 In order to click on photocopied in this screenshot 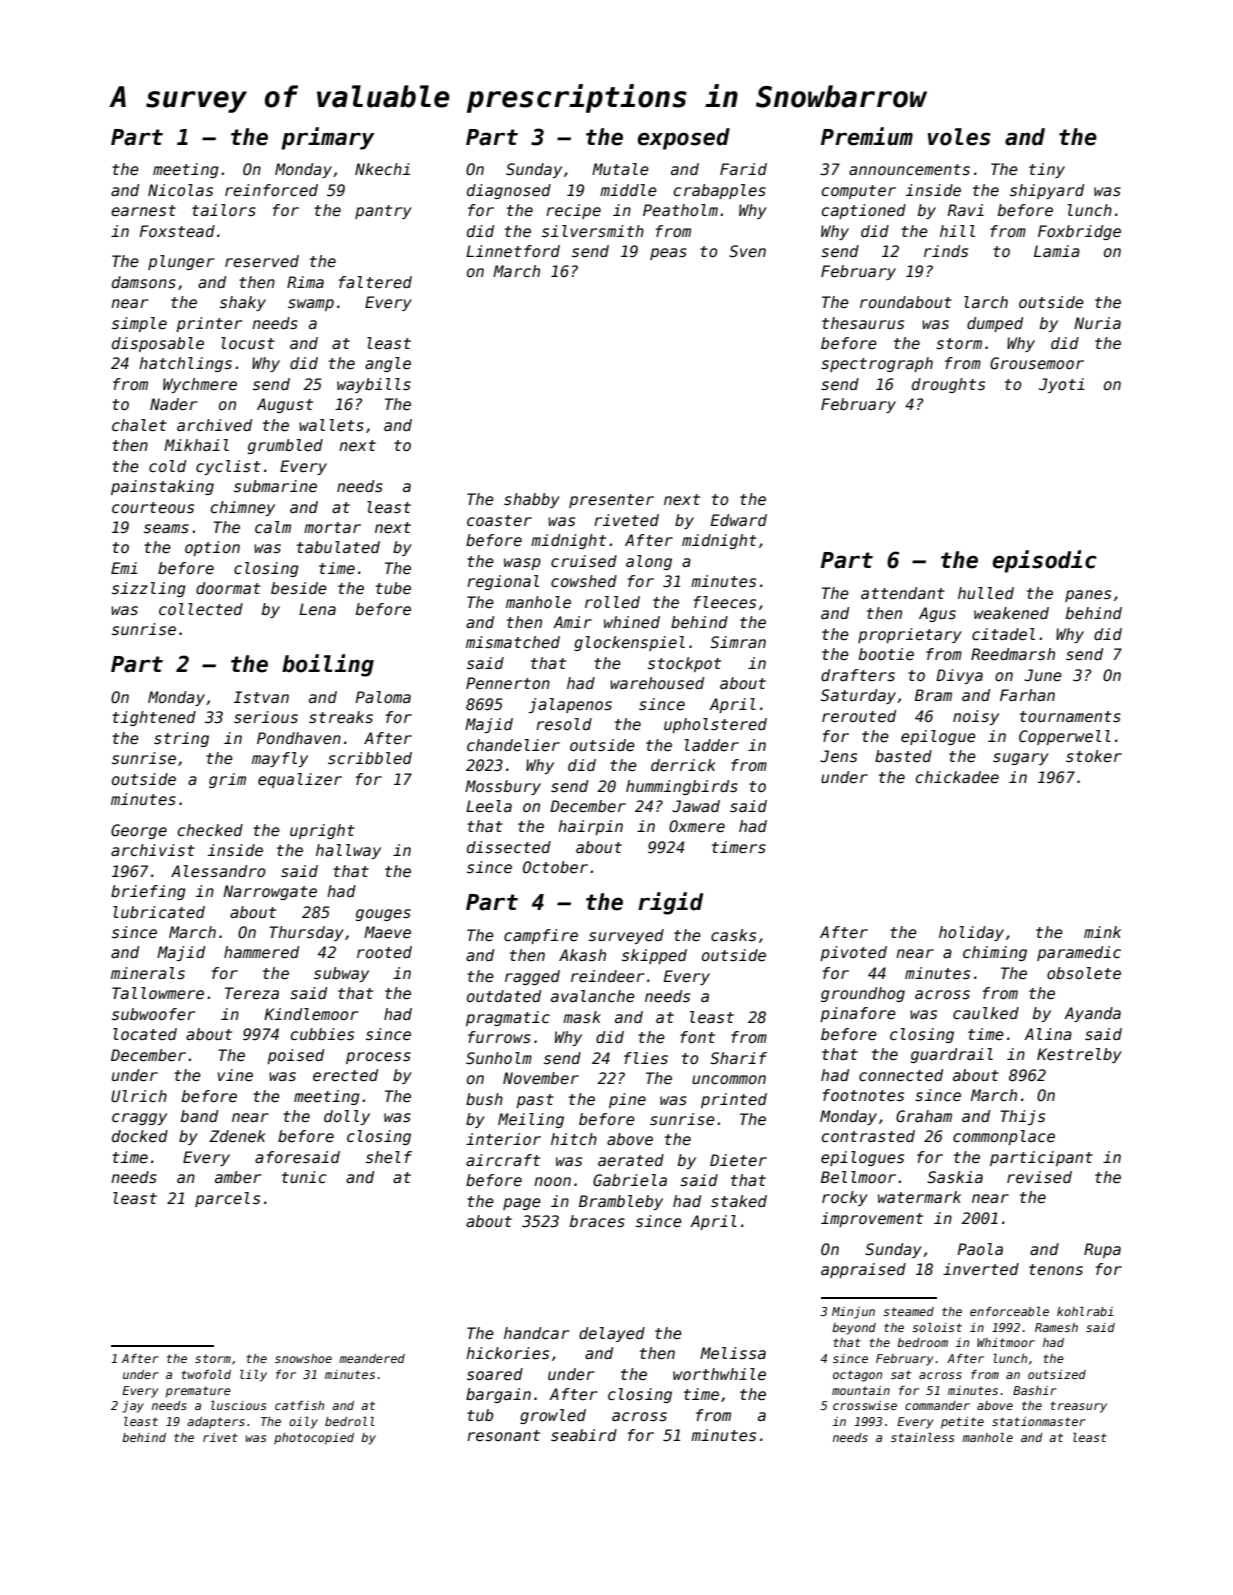, I will do `click(314, 1439)`.
